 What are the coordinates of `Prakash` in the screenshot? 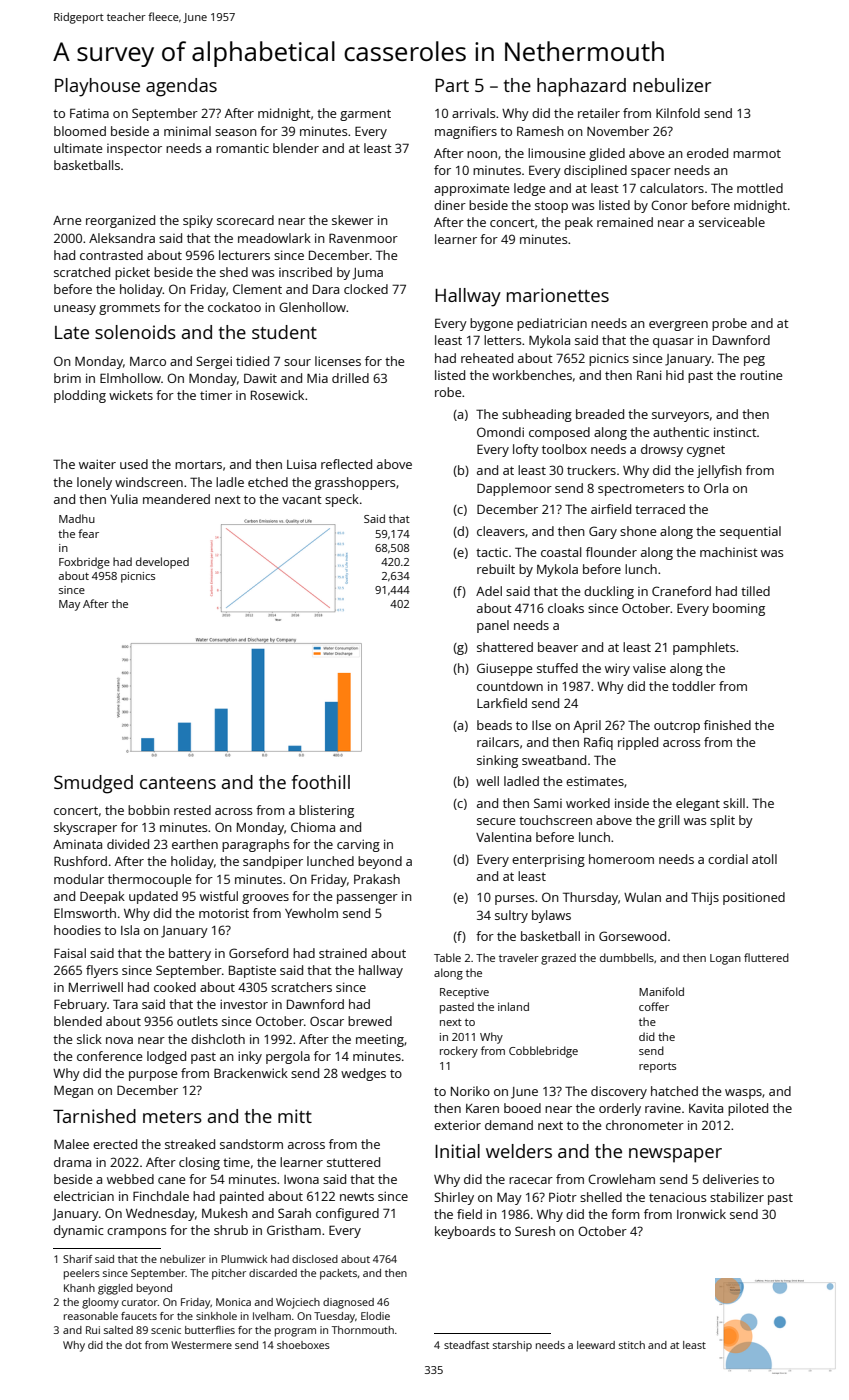 It's located at (377, 879).
